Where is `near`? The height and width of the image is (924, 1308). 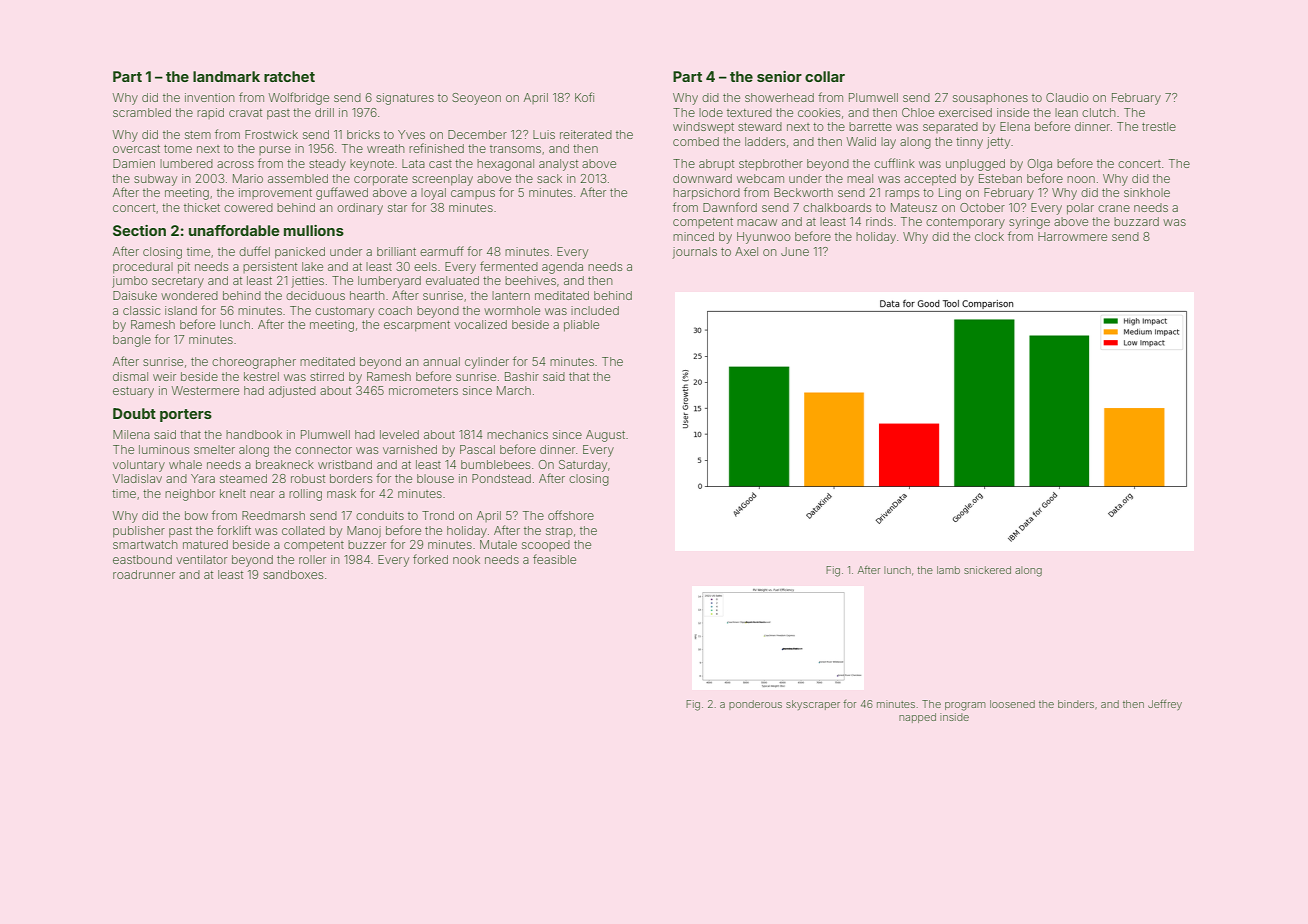 near is located at coordinates (262, 494).
